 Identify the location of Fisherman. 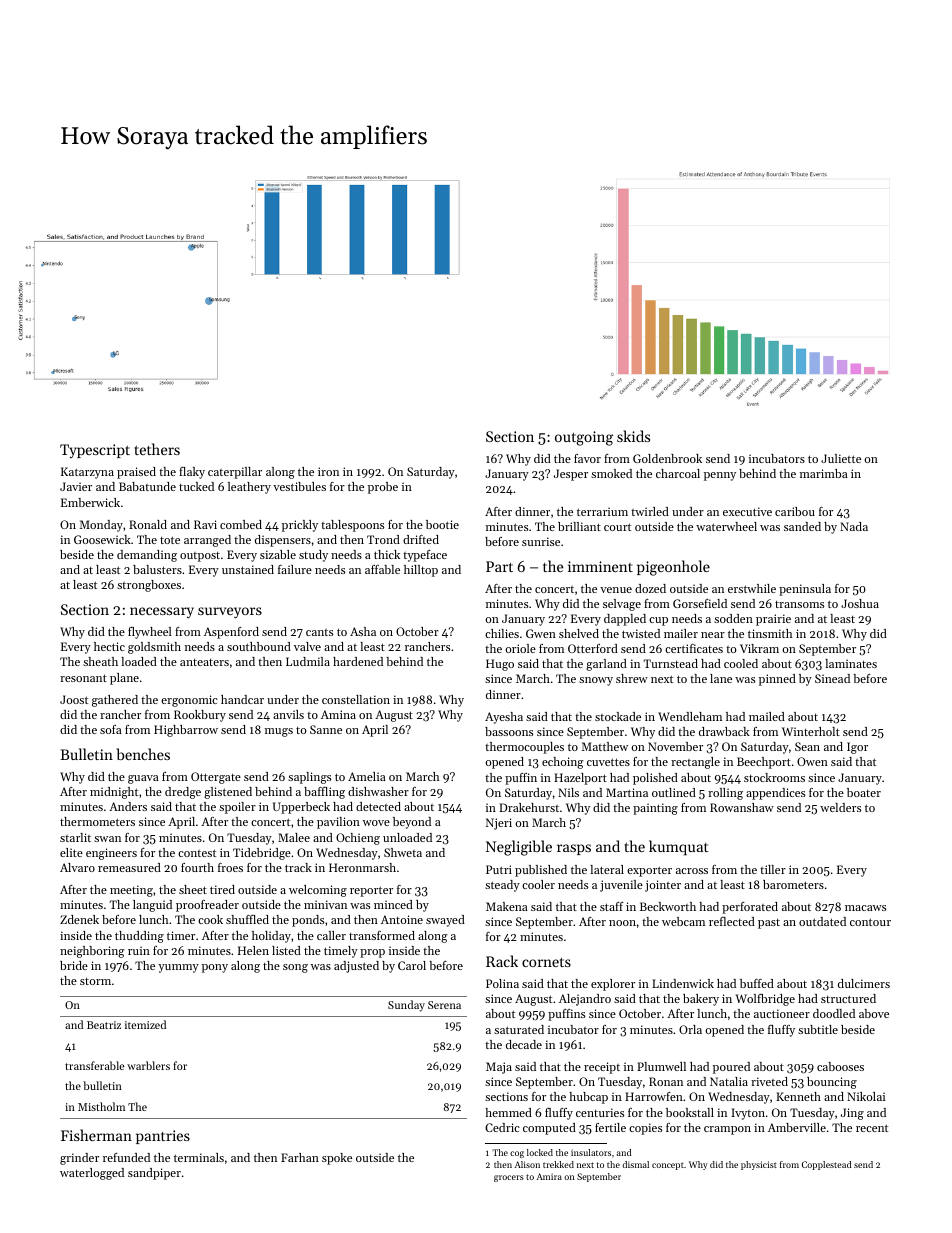
(96, 1135).
